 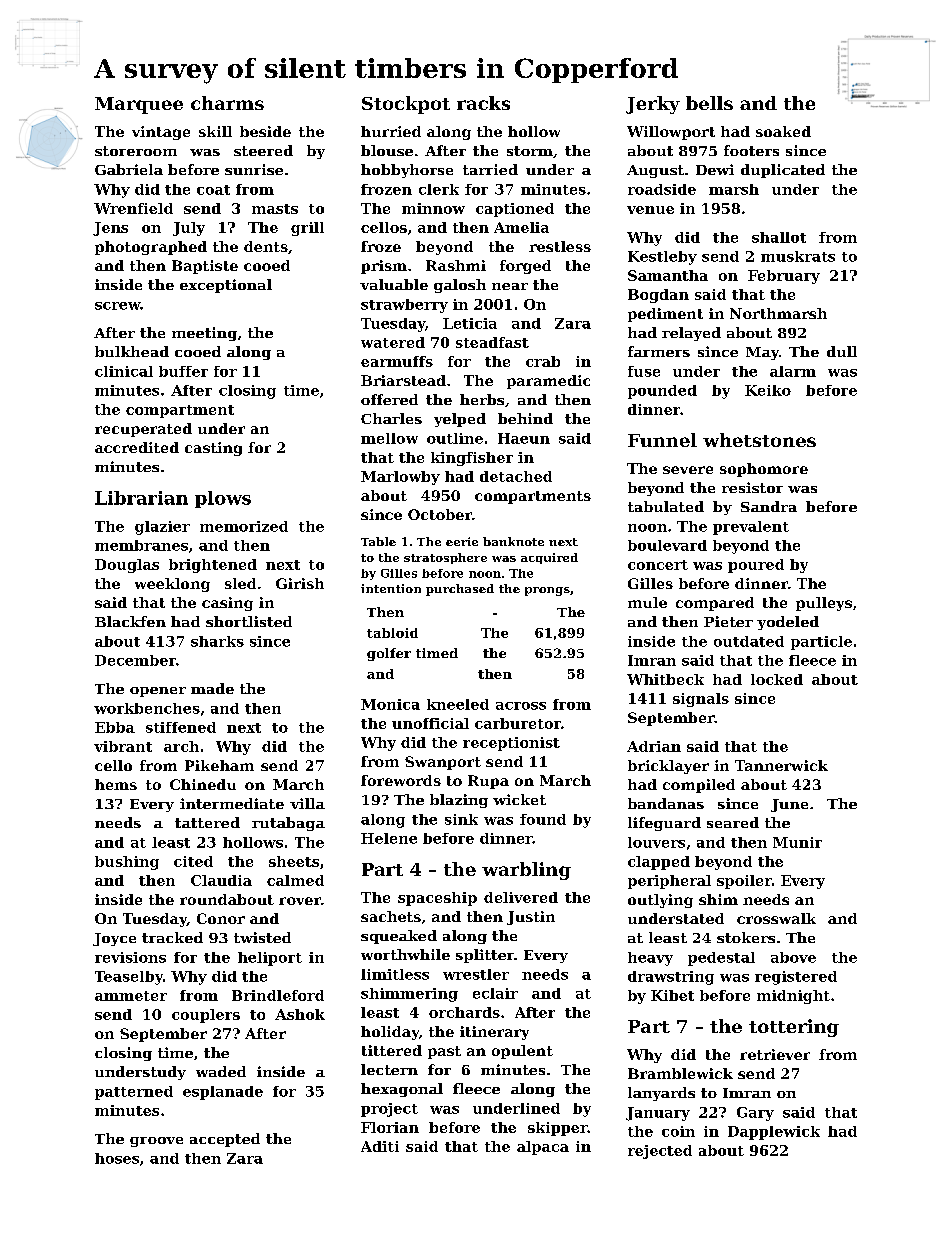 What do you see at coordinates (756, 566) in the document?
I see `poured` at bounding box center [756, 566].
